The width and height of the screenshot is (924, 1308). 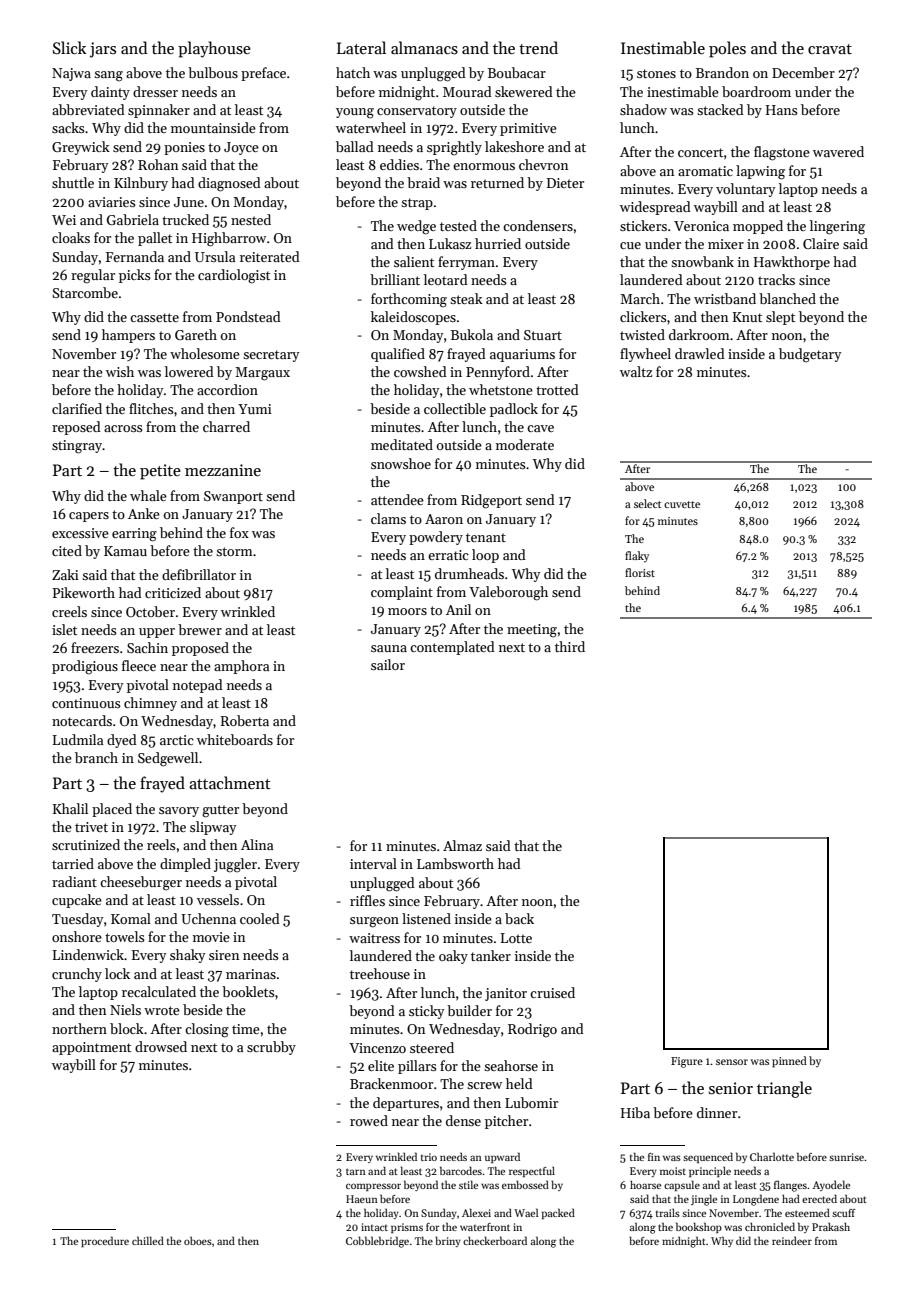 I want to click on sauna, so click(x=389, y=648).
